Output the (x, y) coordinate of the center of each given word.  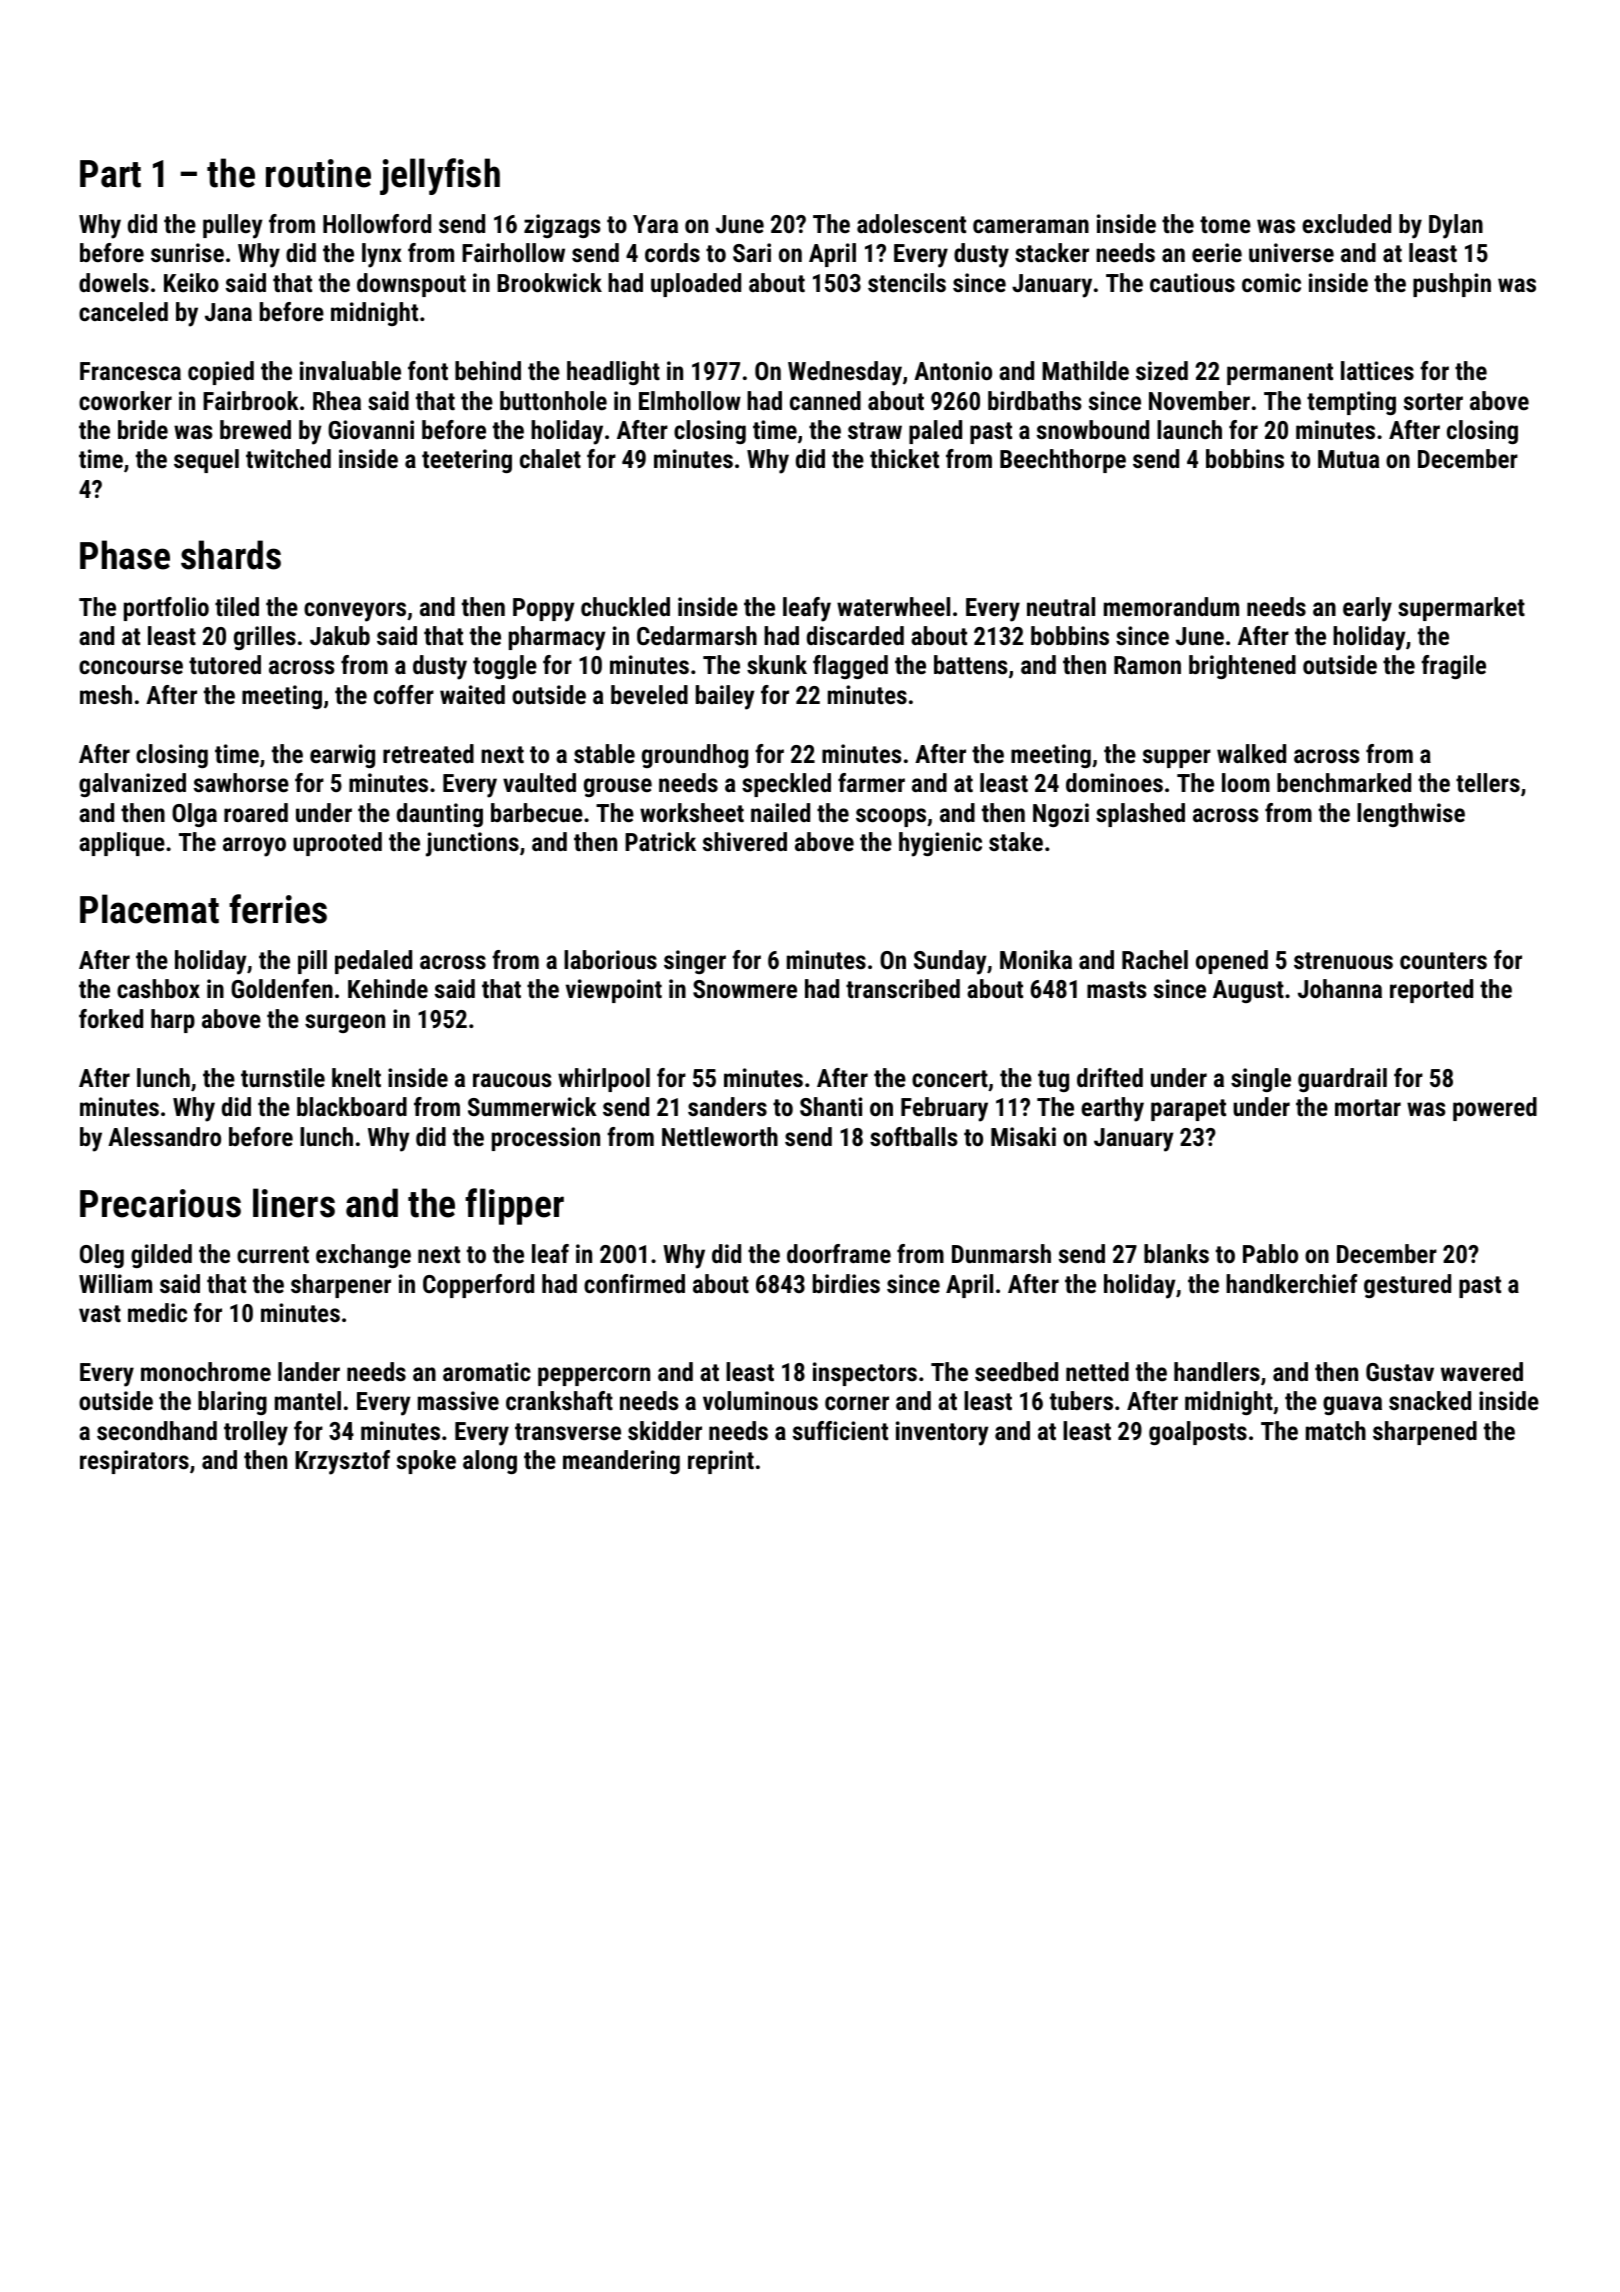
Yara (655, 224)
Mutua (1348, 459)
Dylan (1456, 226)
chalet (550, 458)
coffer (404, 694)
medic (157, 1312)
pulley (233, 226)
